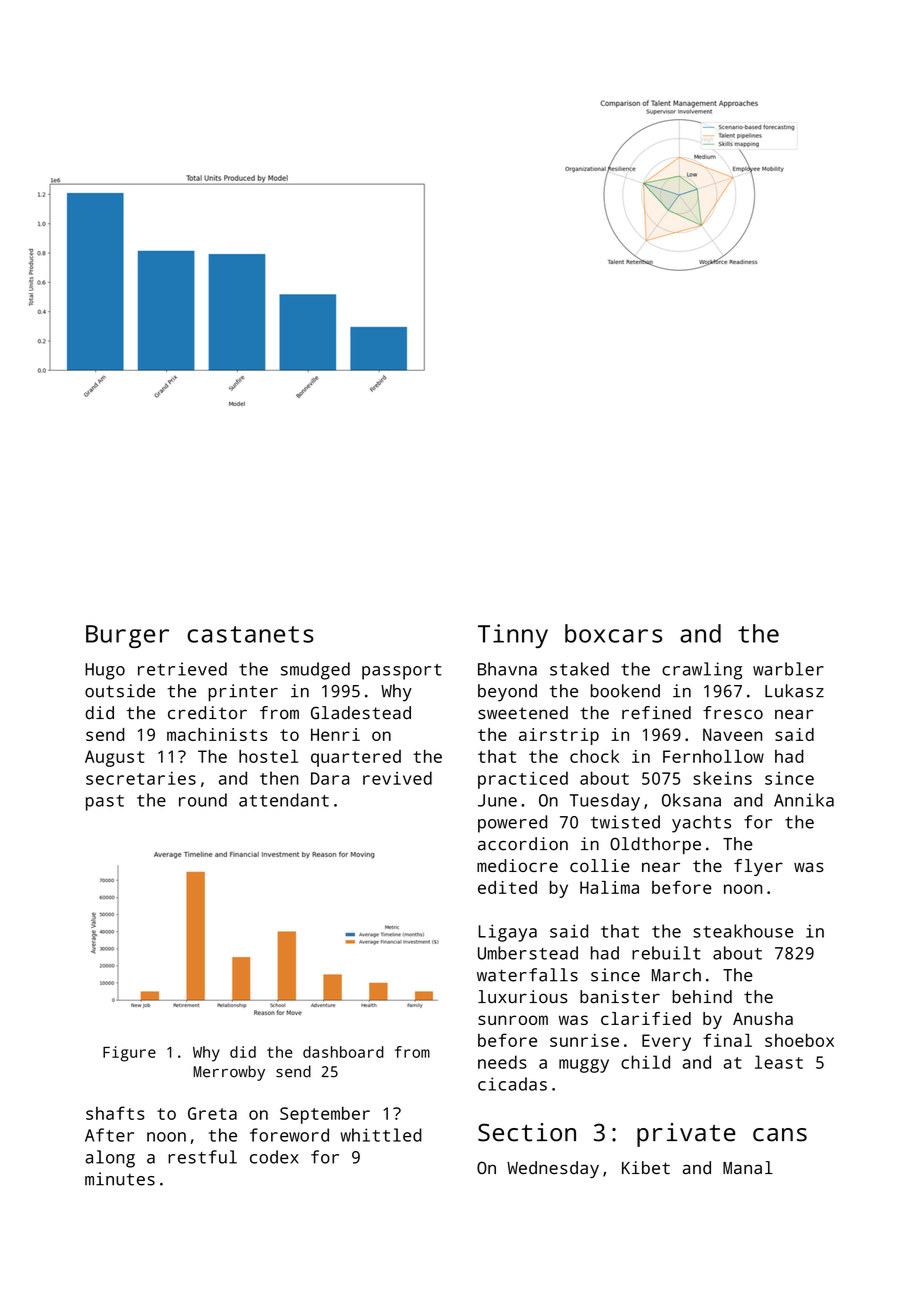  I want to click on whittled, so click(381, 1135).
